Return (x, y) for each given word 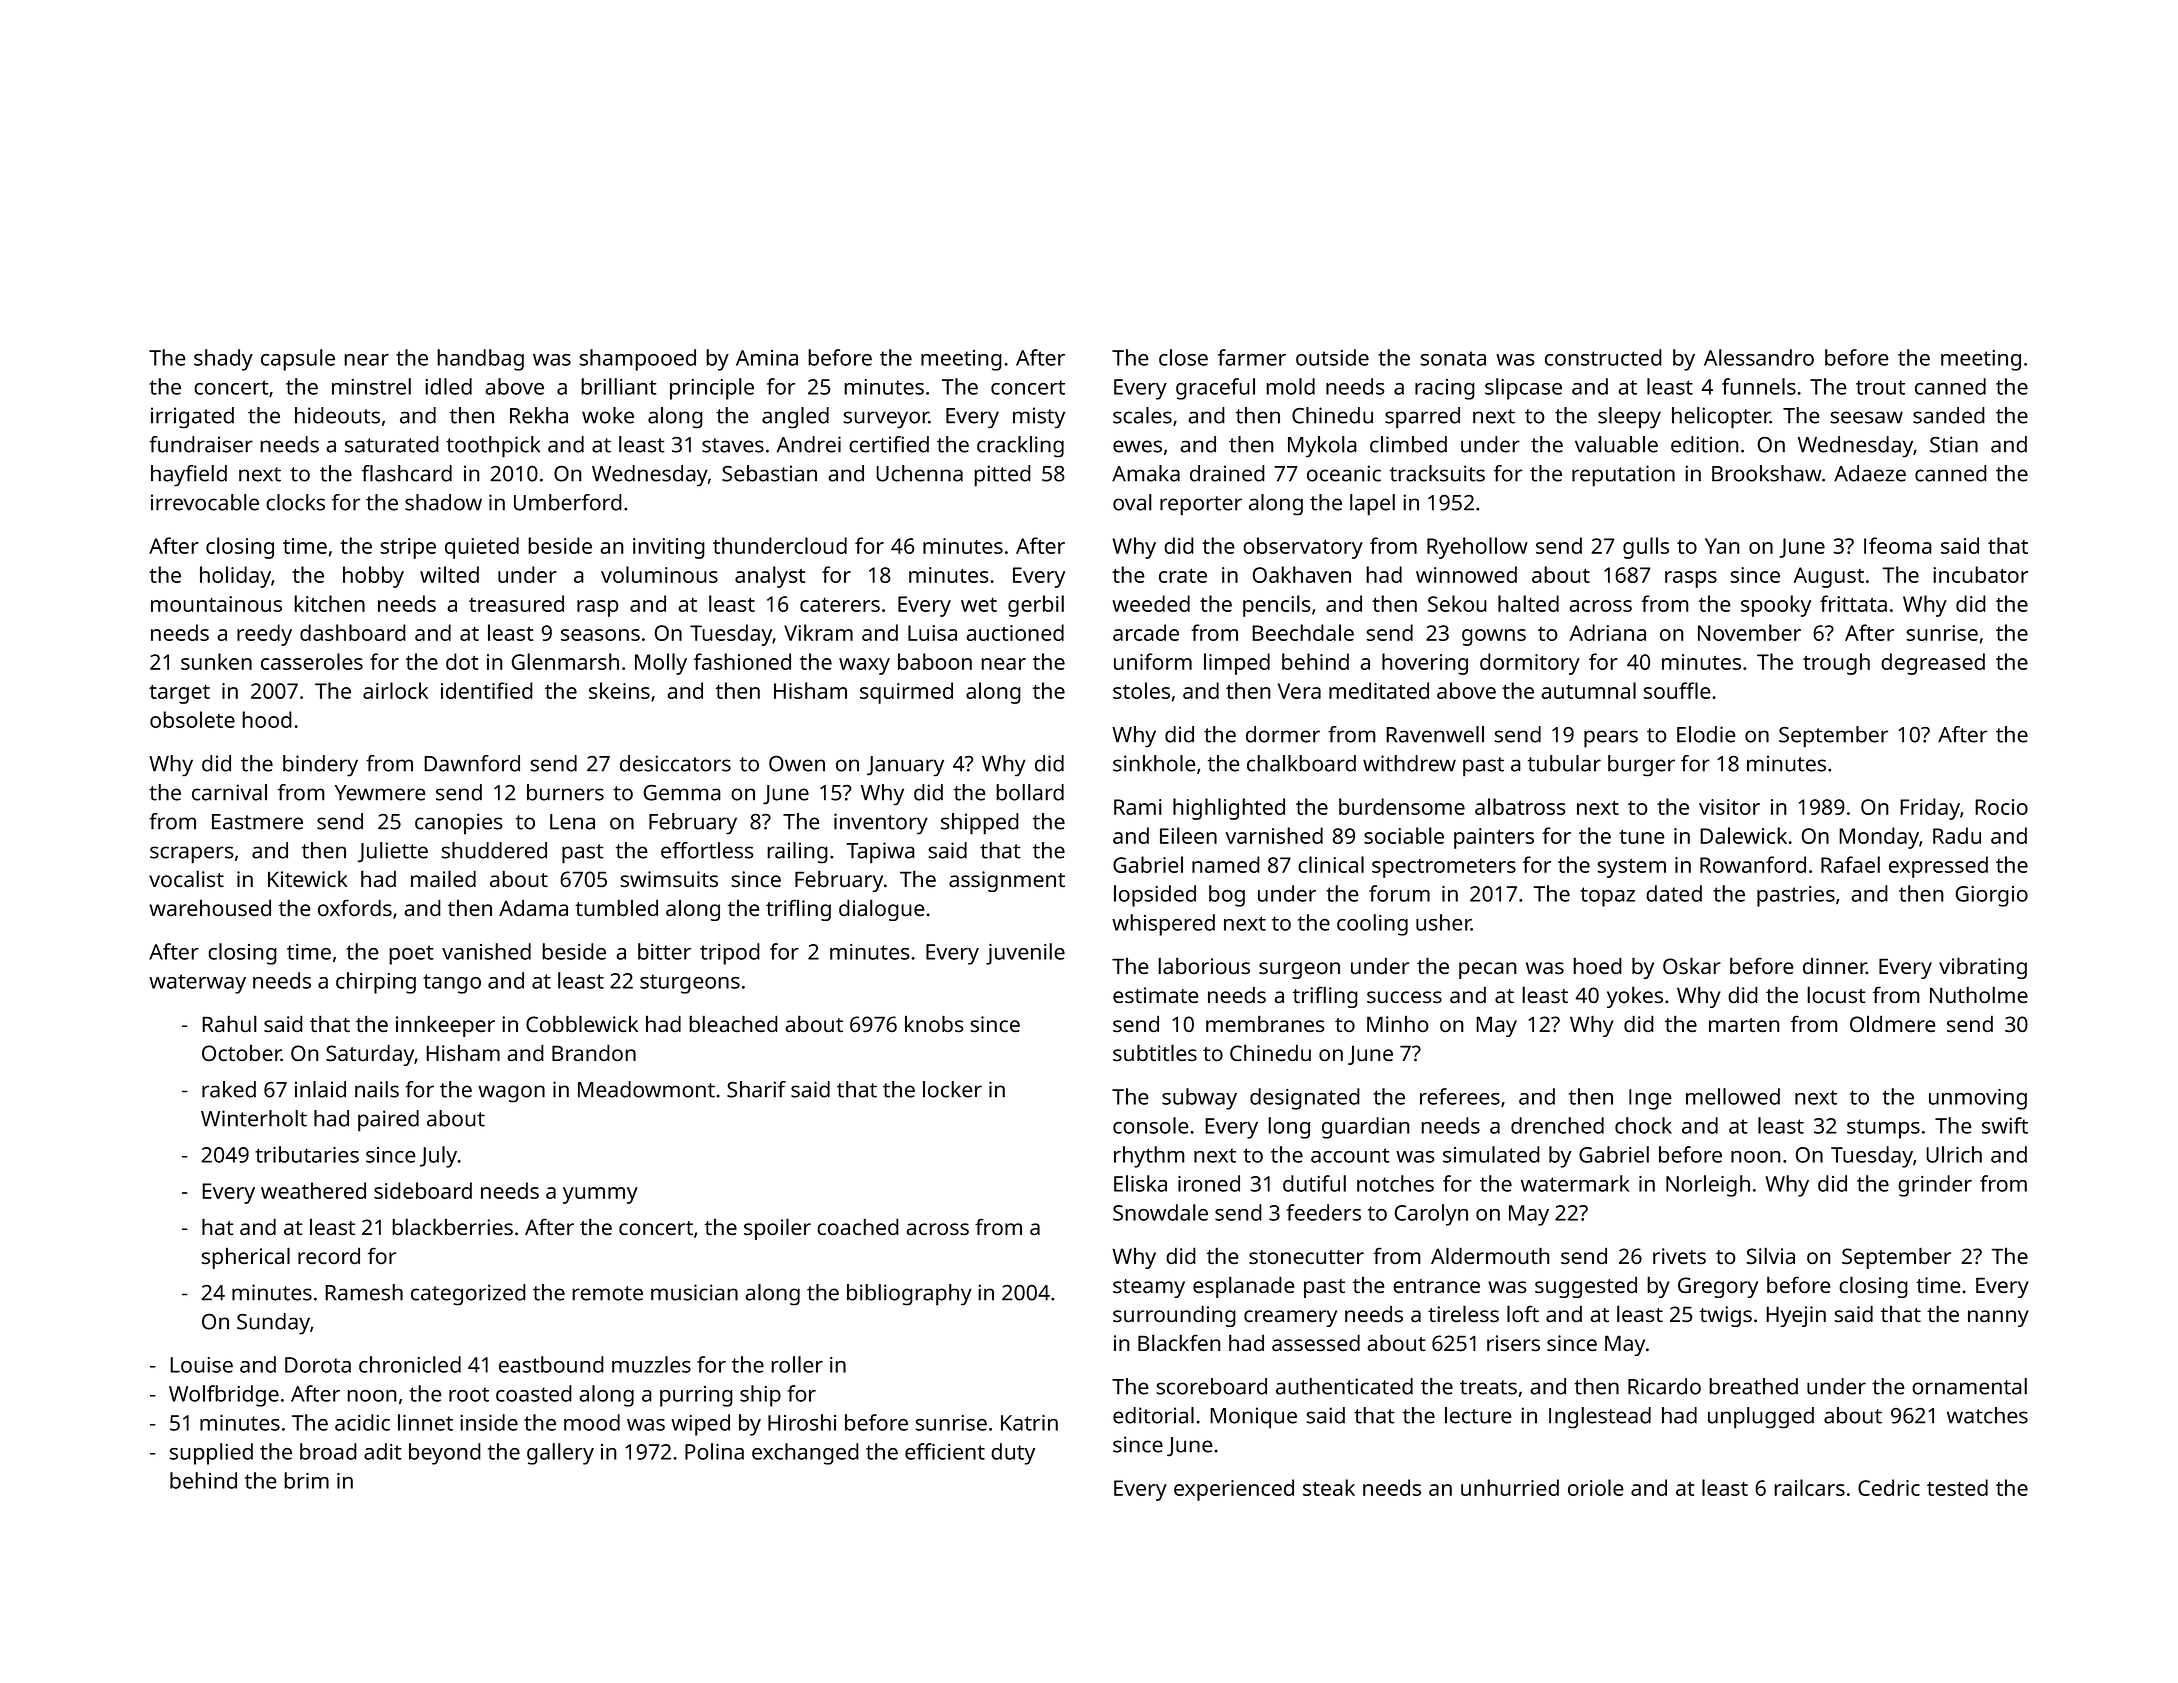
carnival (229, 792)
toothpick (493, 447)
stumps (1883, 1129)
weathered (313, 1190)
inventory (881, 823)
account (1350, 1155)
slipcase (1523, 389)
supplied (211, 1454)
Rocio (2001, 807)
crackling (1020, 446)
